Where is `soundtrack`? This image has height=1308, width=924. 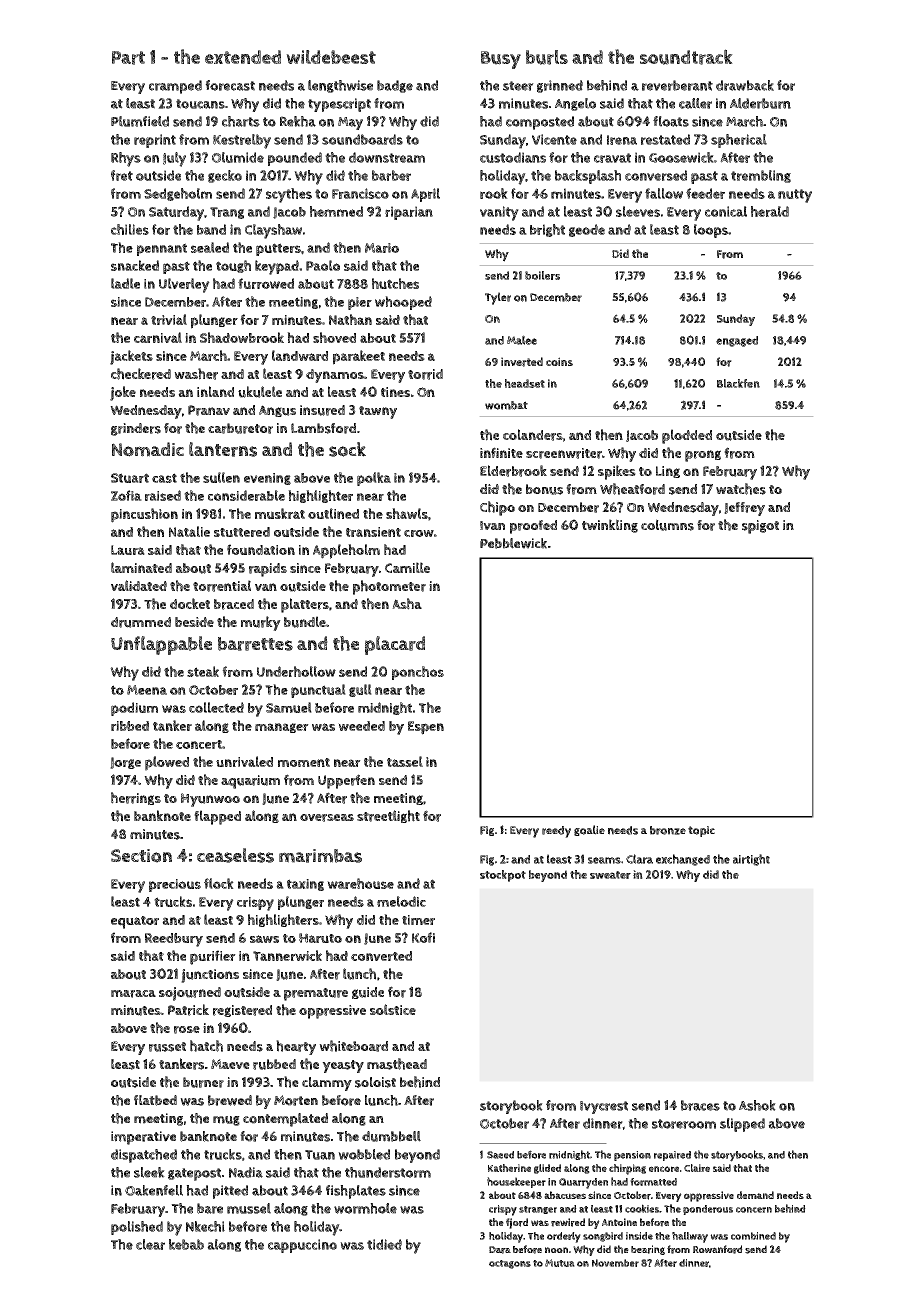 soundtrack is located at coordinates (686, 57).
